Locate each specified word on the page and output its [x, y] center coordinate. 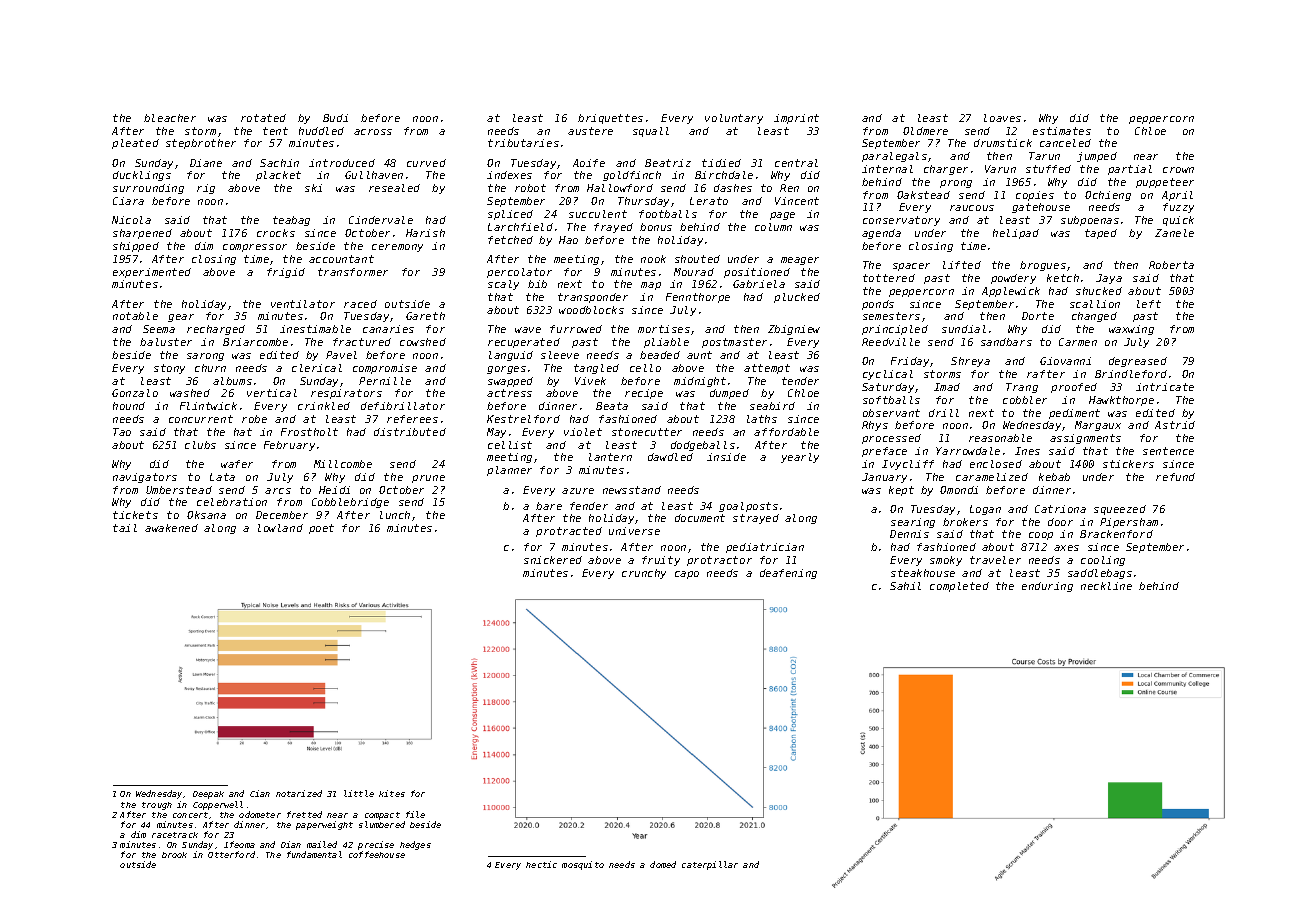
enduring [1047, 587]
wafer [237, 464]
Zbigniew [794, 330]
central [796, 163]
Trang [1022, 388]
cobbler [1025, 400]
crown [1178, 170]
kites [392, 793]
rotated [263, 118]
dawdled [670, 457]
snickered [553, 560]
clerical [317, 368]
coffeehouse [377, 854]
